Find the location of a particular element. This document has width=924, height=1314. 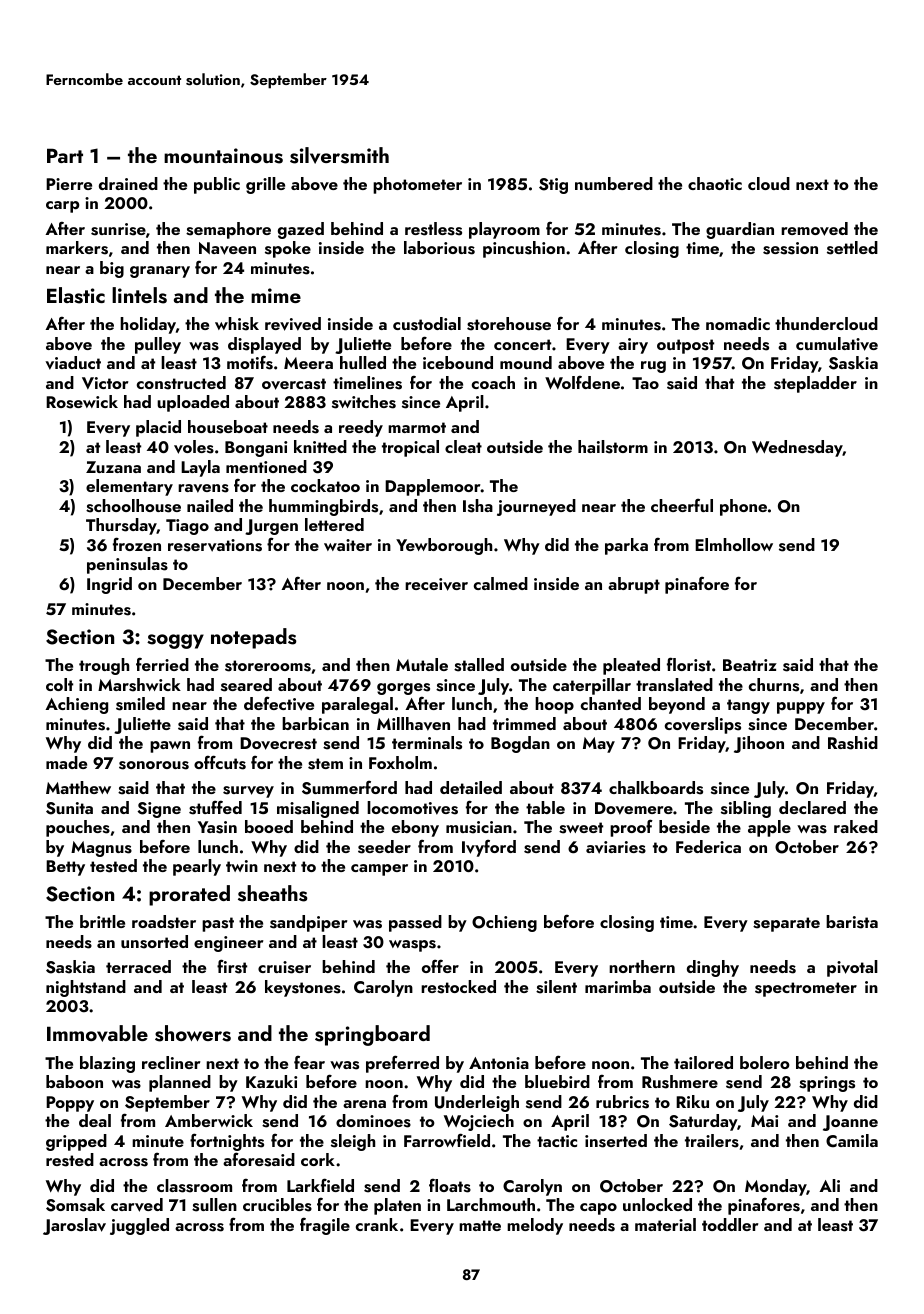

mountainous is located at coordinates (223, 156).
